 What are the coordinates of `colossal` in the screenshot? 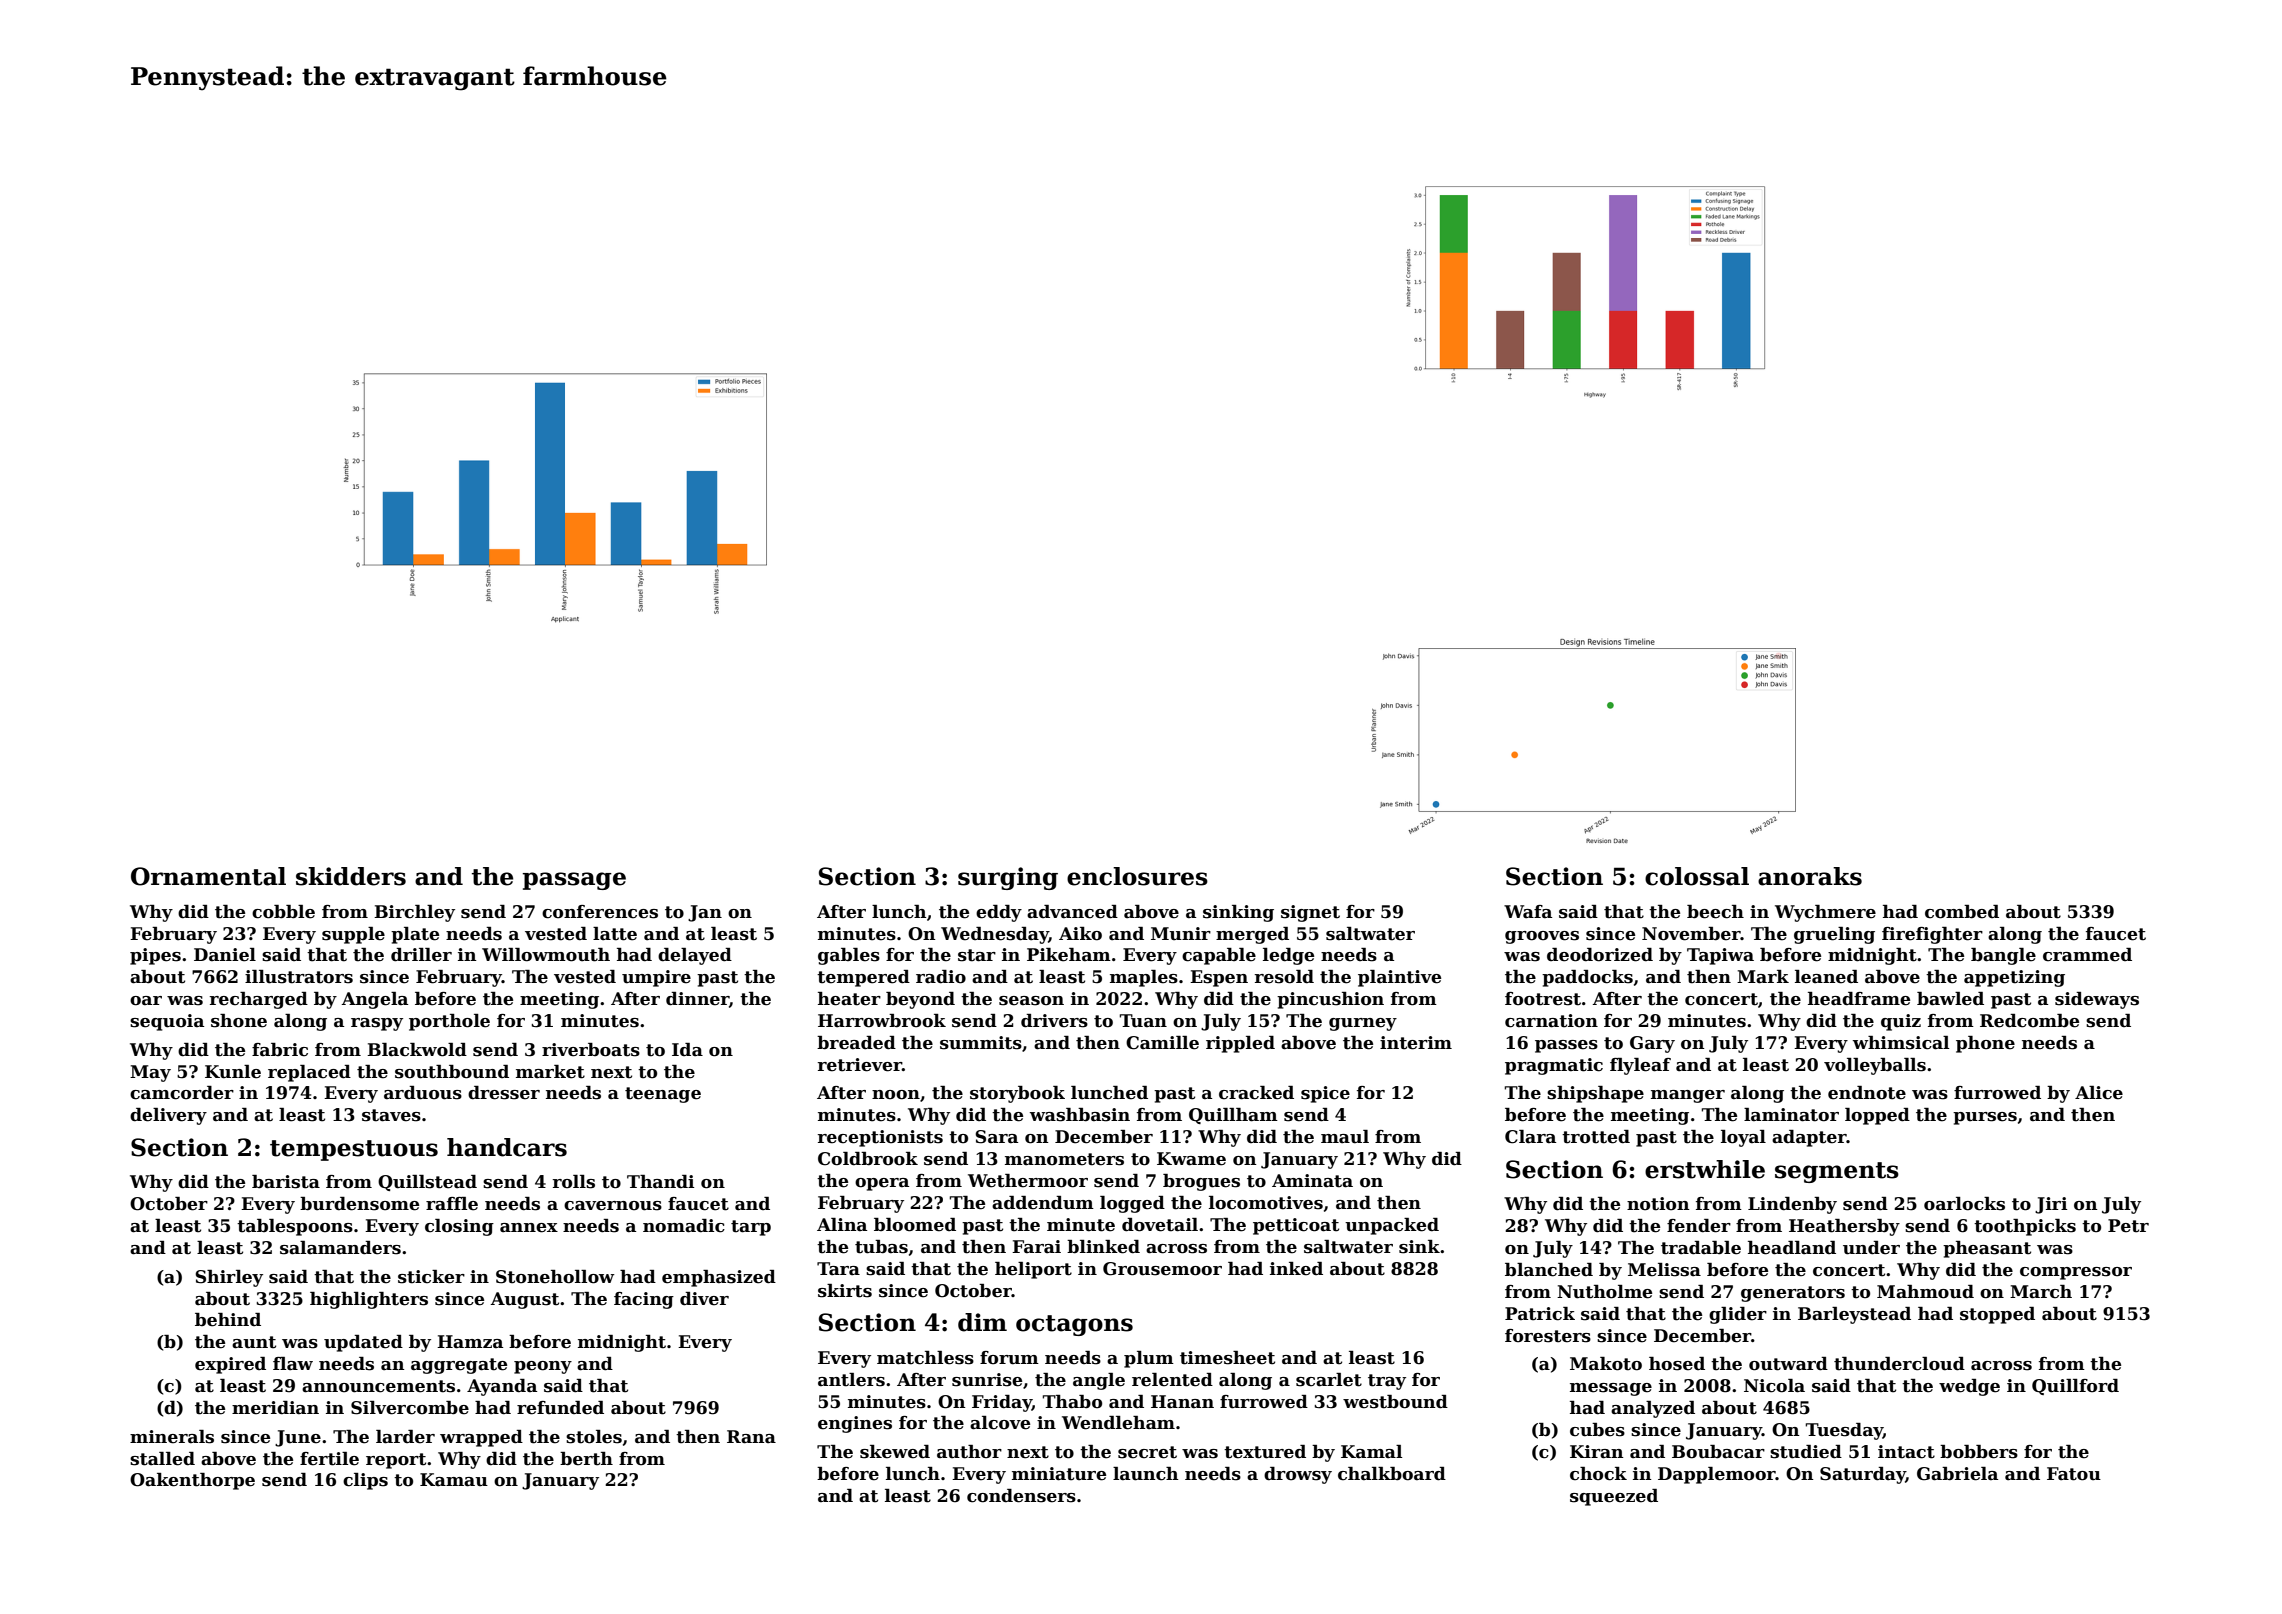 It's located at (1697, 876).
